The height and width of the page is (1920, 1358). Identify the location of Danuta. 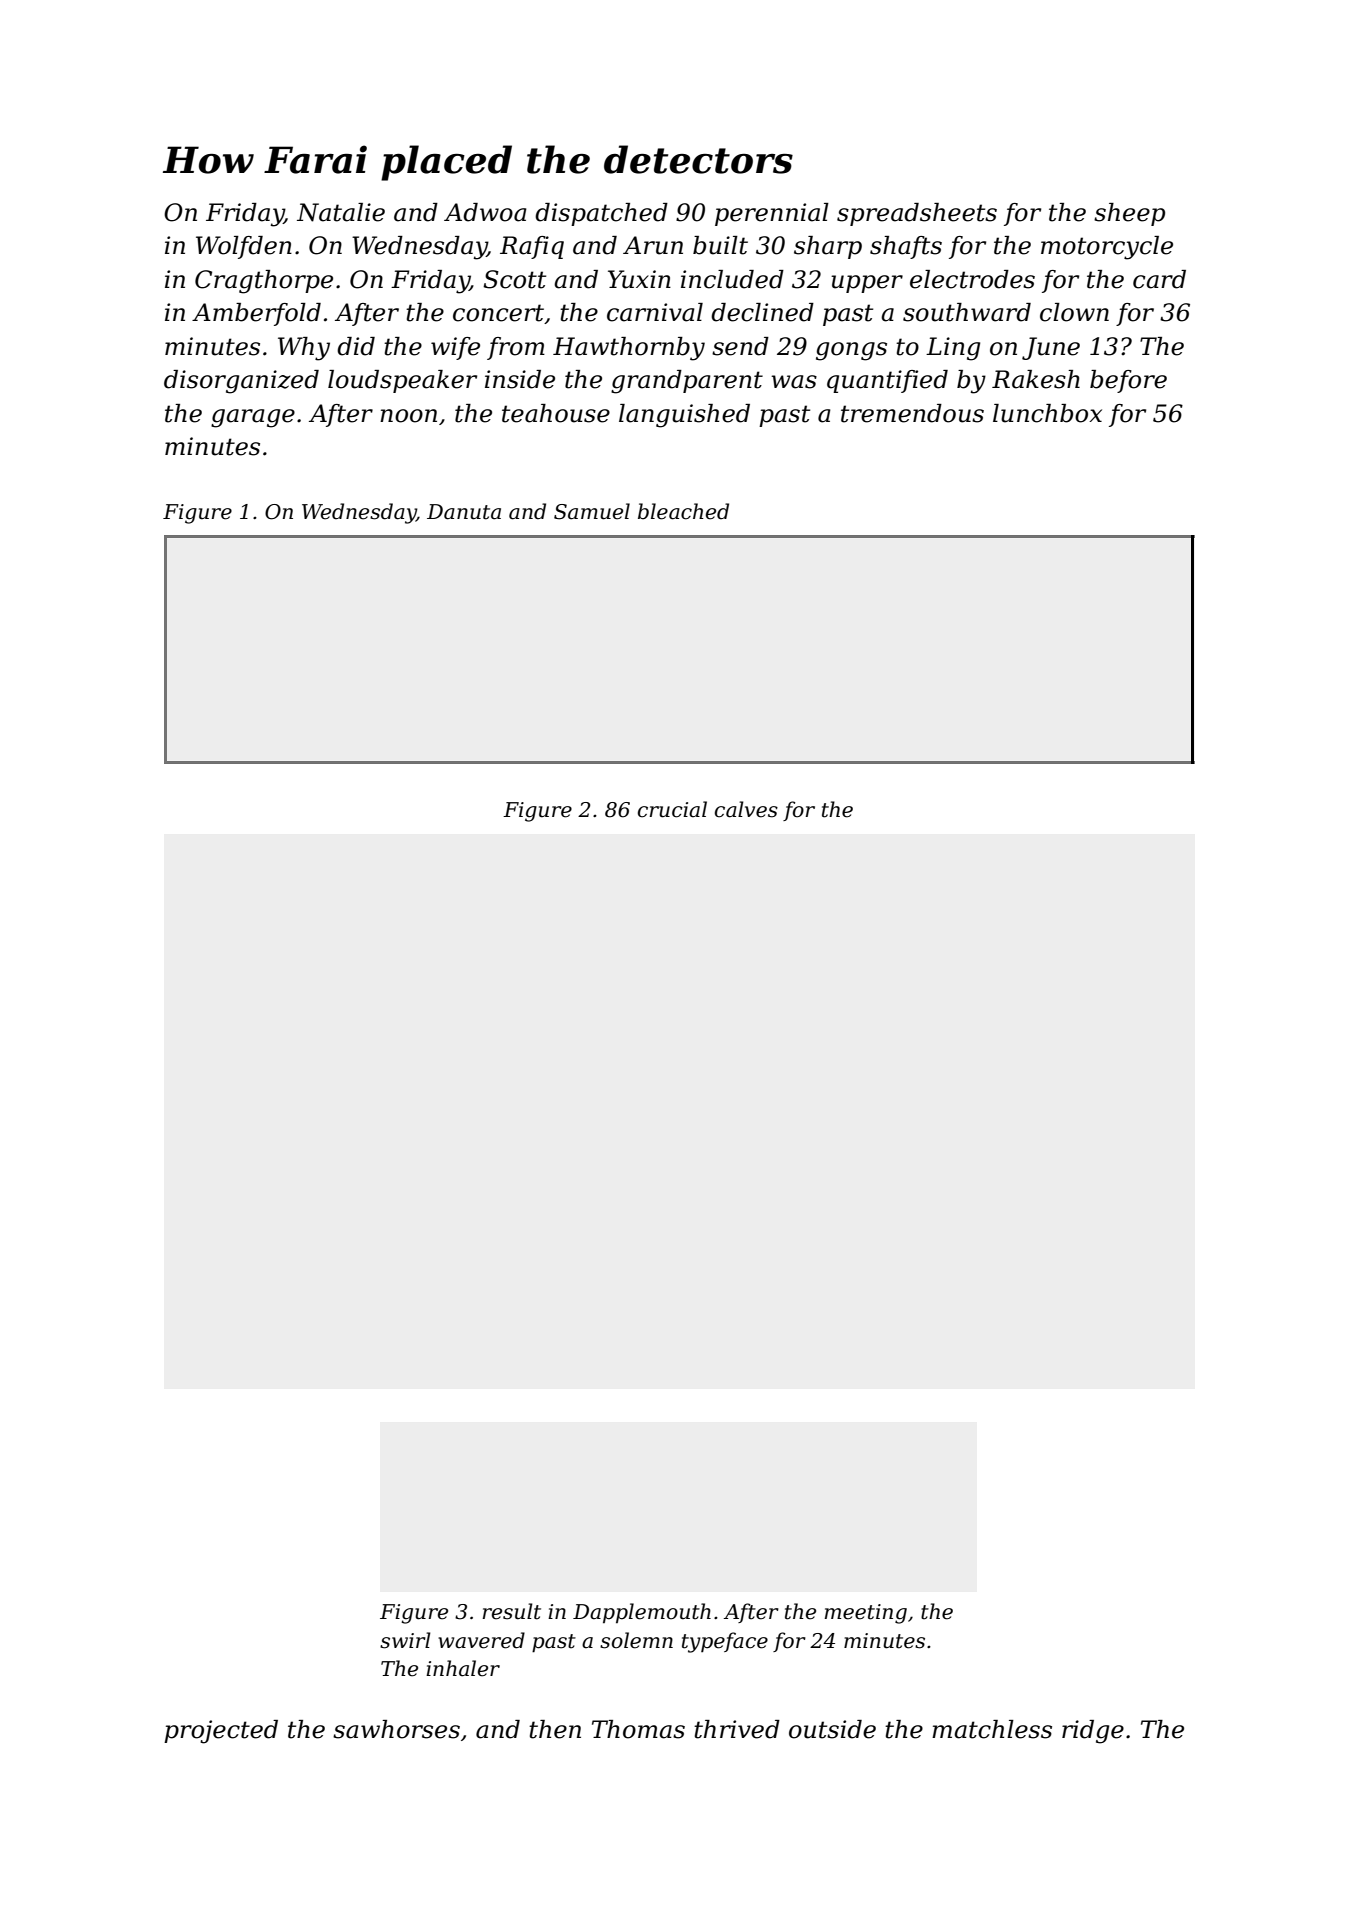
(464, 512).
